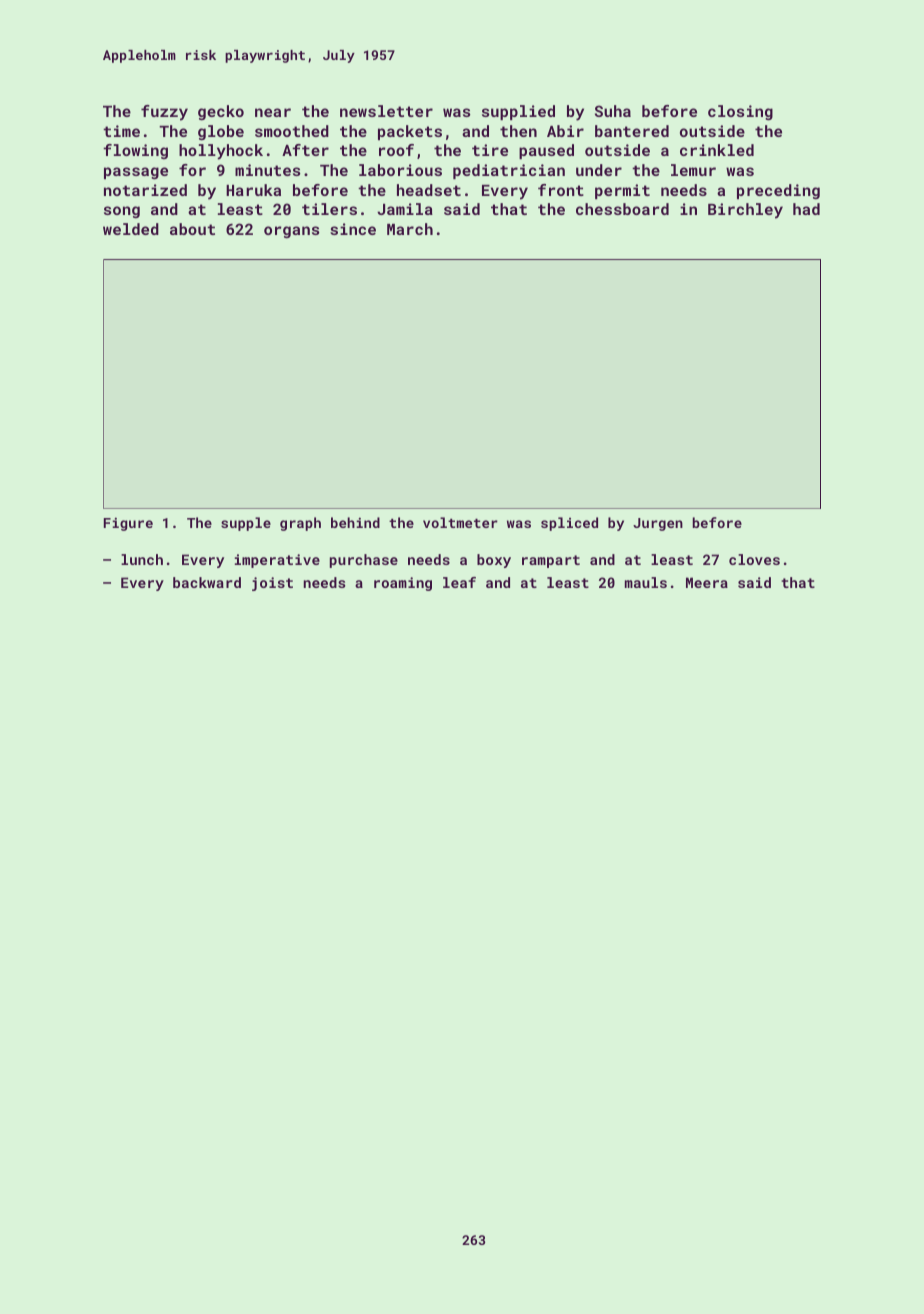 The image size is (924, 1314). What do you see at coordinates (613, 111) in the screenshot?
I see `Suha` at bounding box center [613, 111].
